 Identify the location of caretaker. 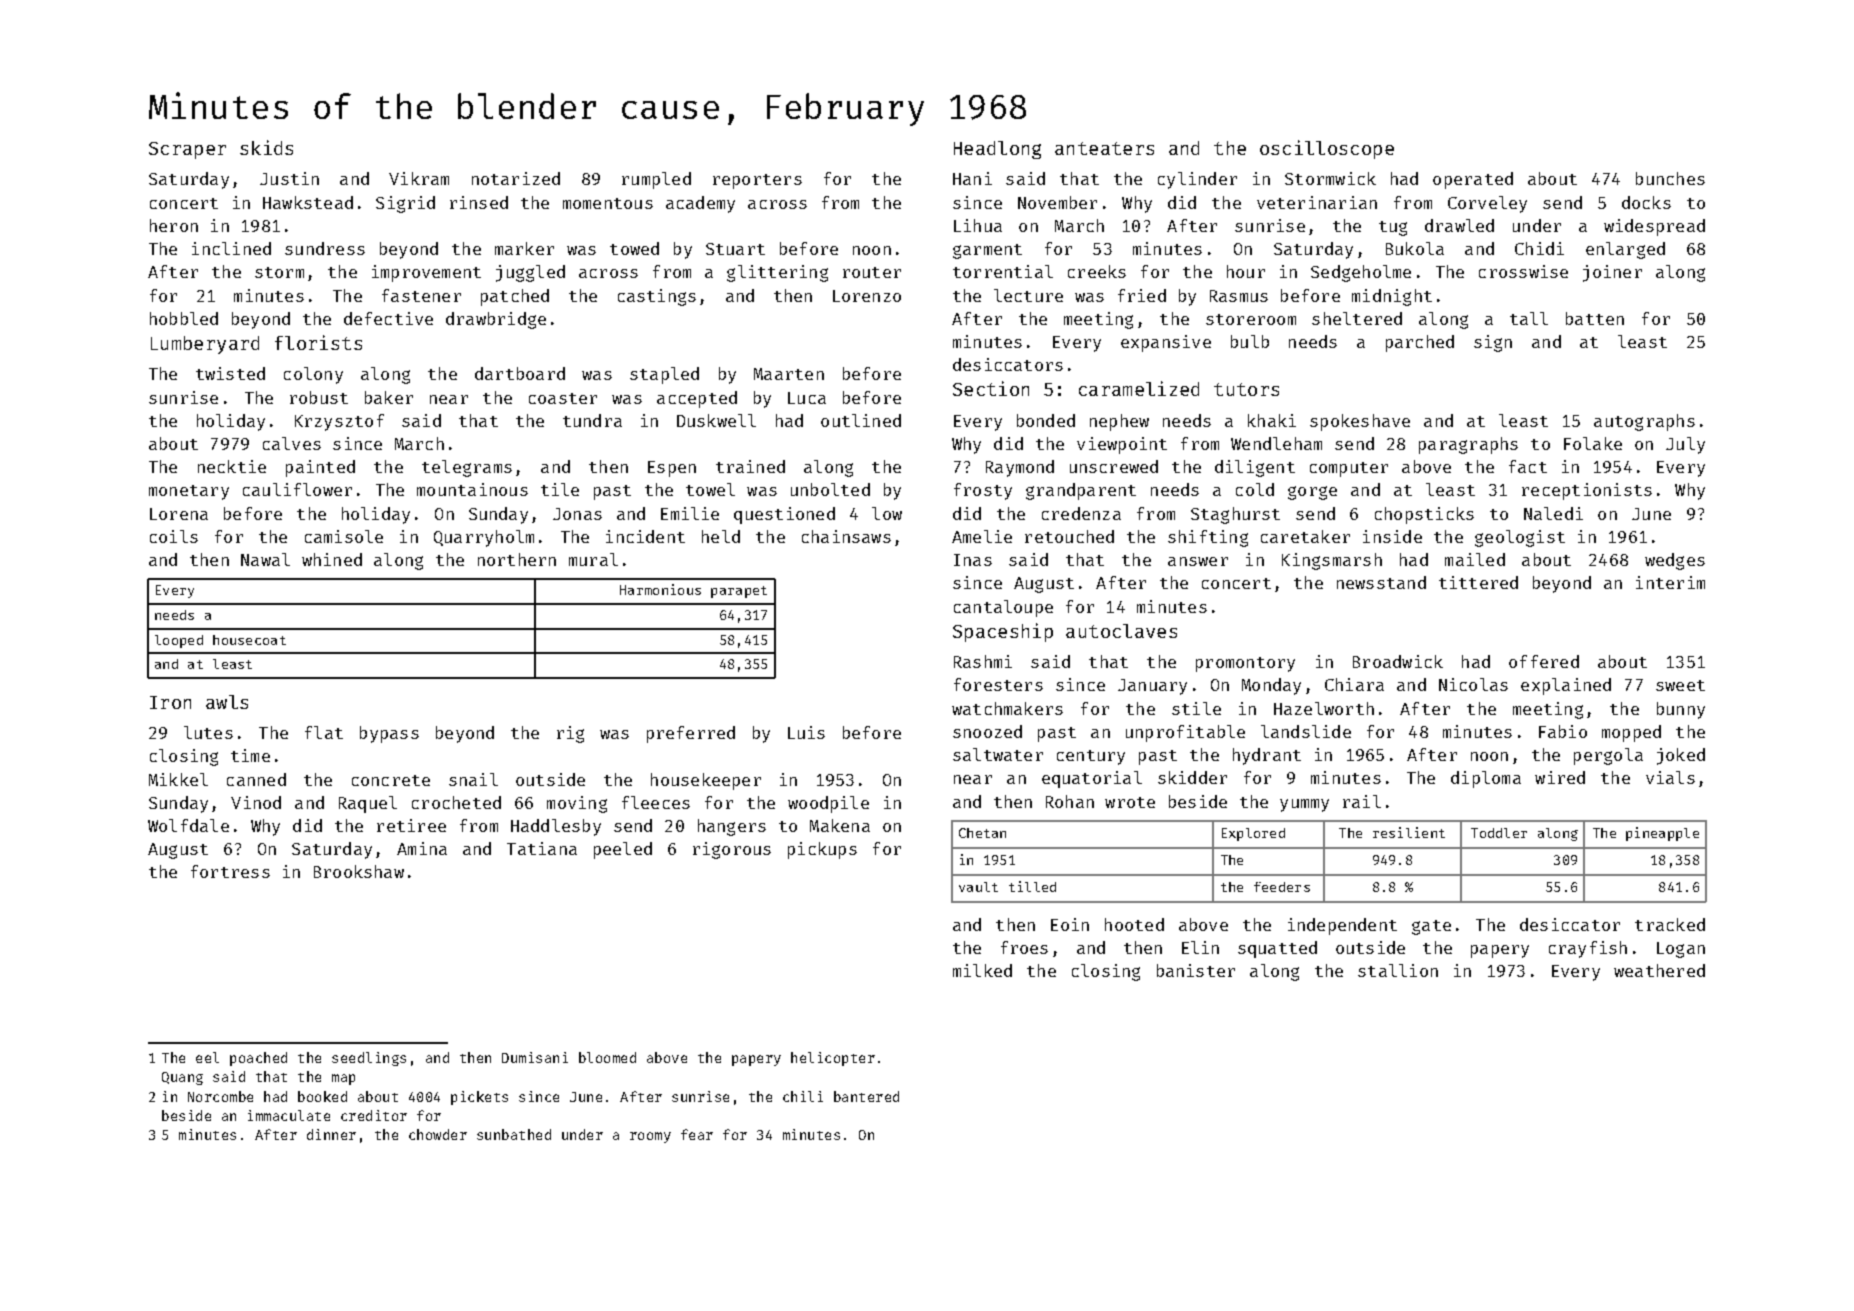
(1305, 536).
